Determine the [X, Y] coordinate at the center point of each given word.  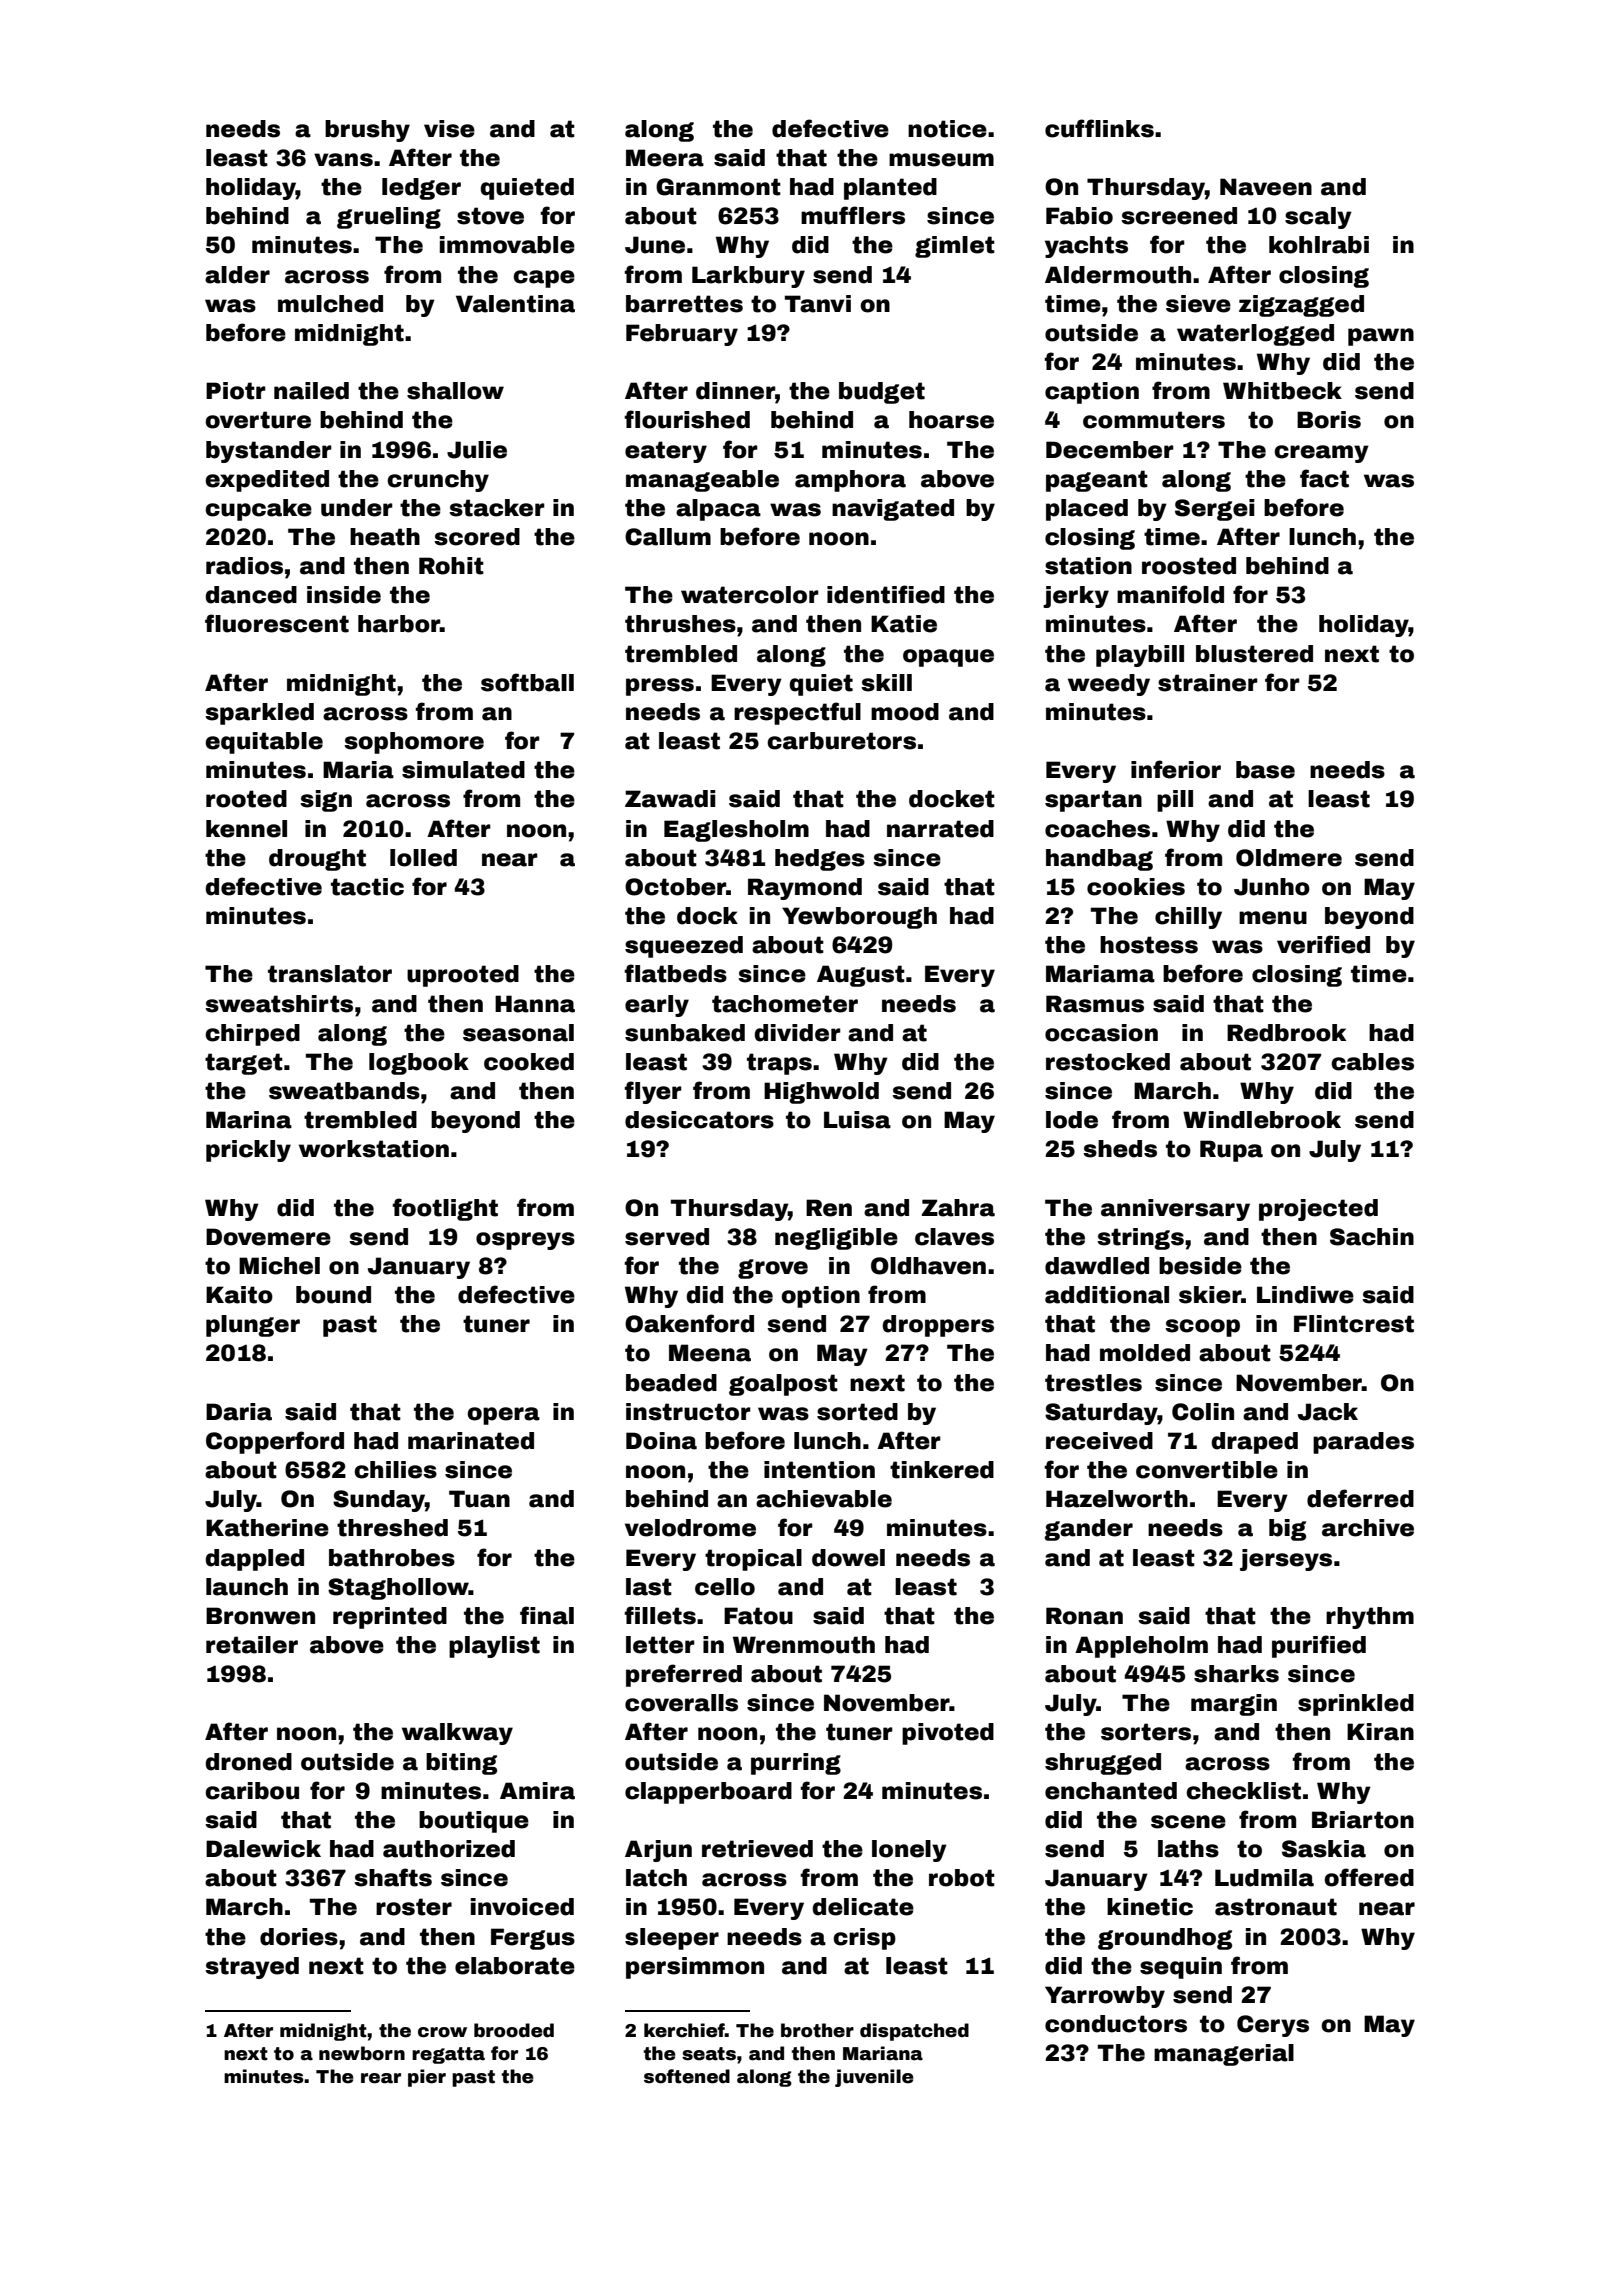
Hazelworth [1117, 1499]
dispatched [914, 2032]
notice [947, 129]
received [1099, 1441]
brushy [367, 131]
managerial [1224, 2055]
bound [333, 1295]
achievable [824, 1499]
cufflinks [1099, 128]
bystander [269, 452]
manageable [702, 481]
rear [381, 2078]
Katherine [267, 1528]
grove [773, 1269]
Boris [1329, 420]
